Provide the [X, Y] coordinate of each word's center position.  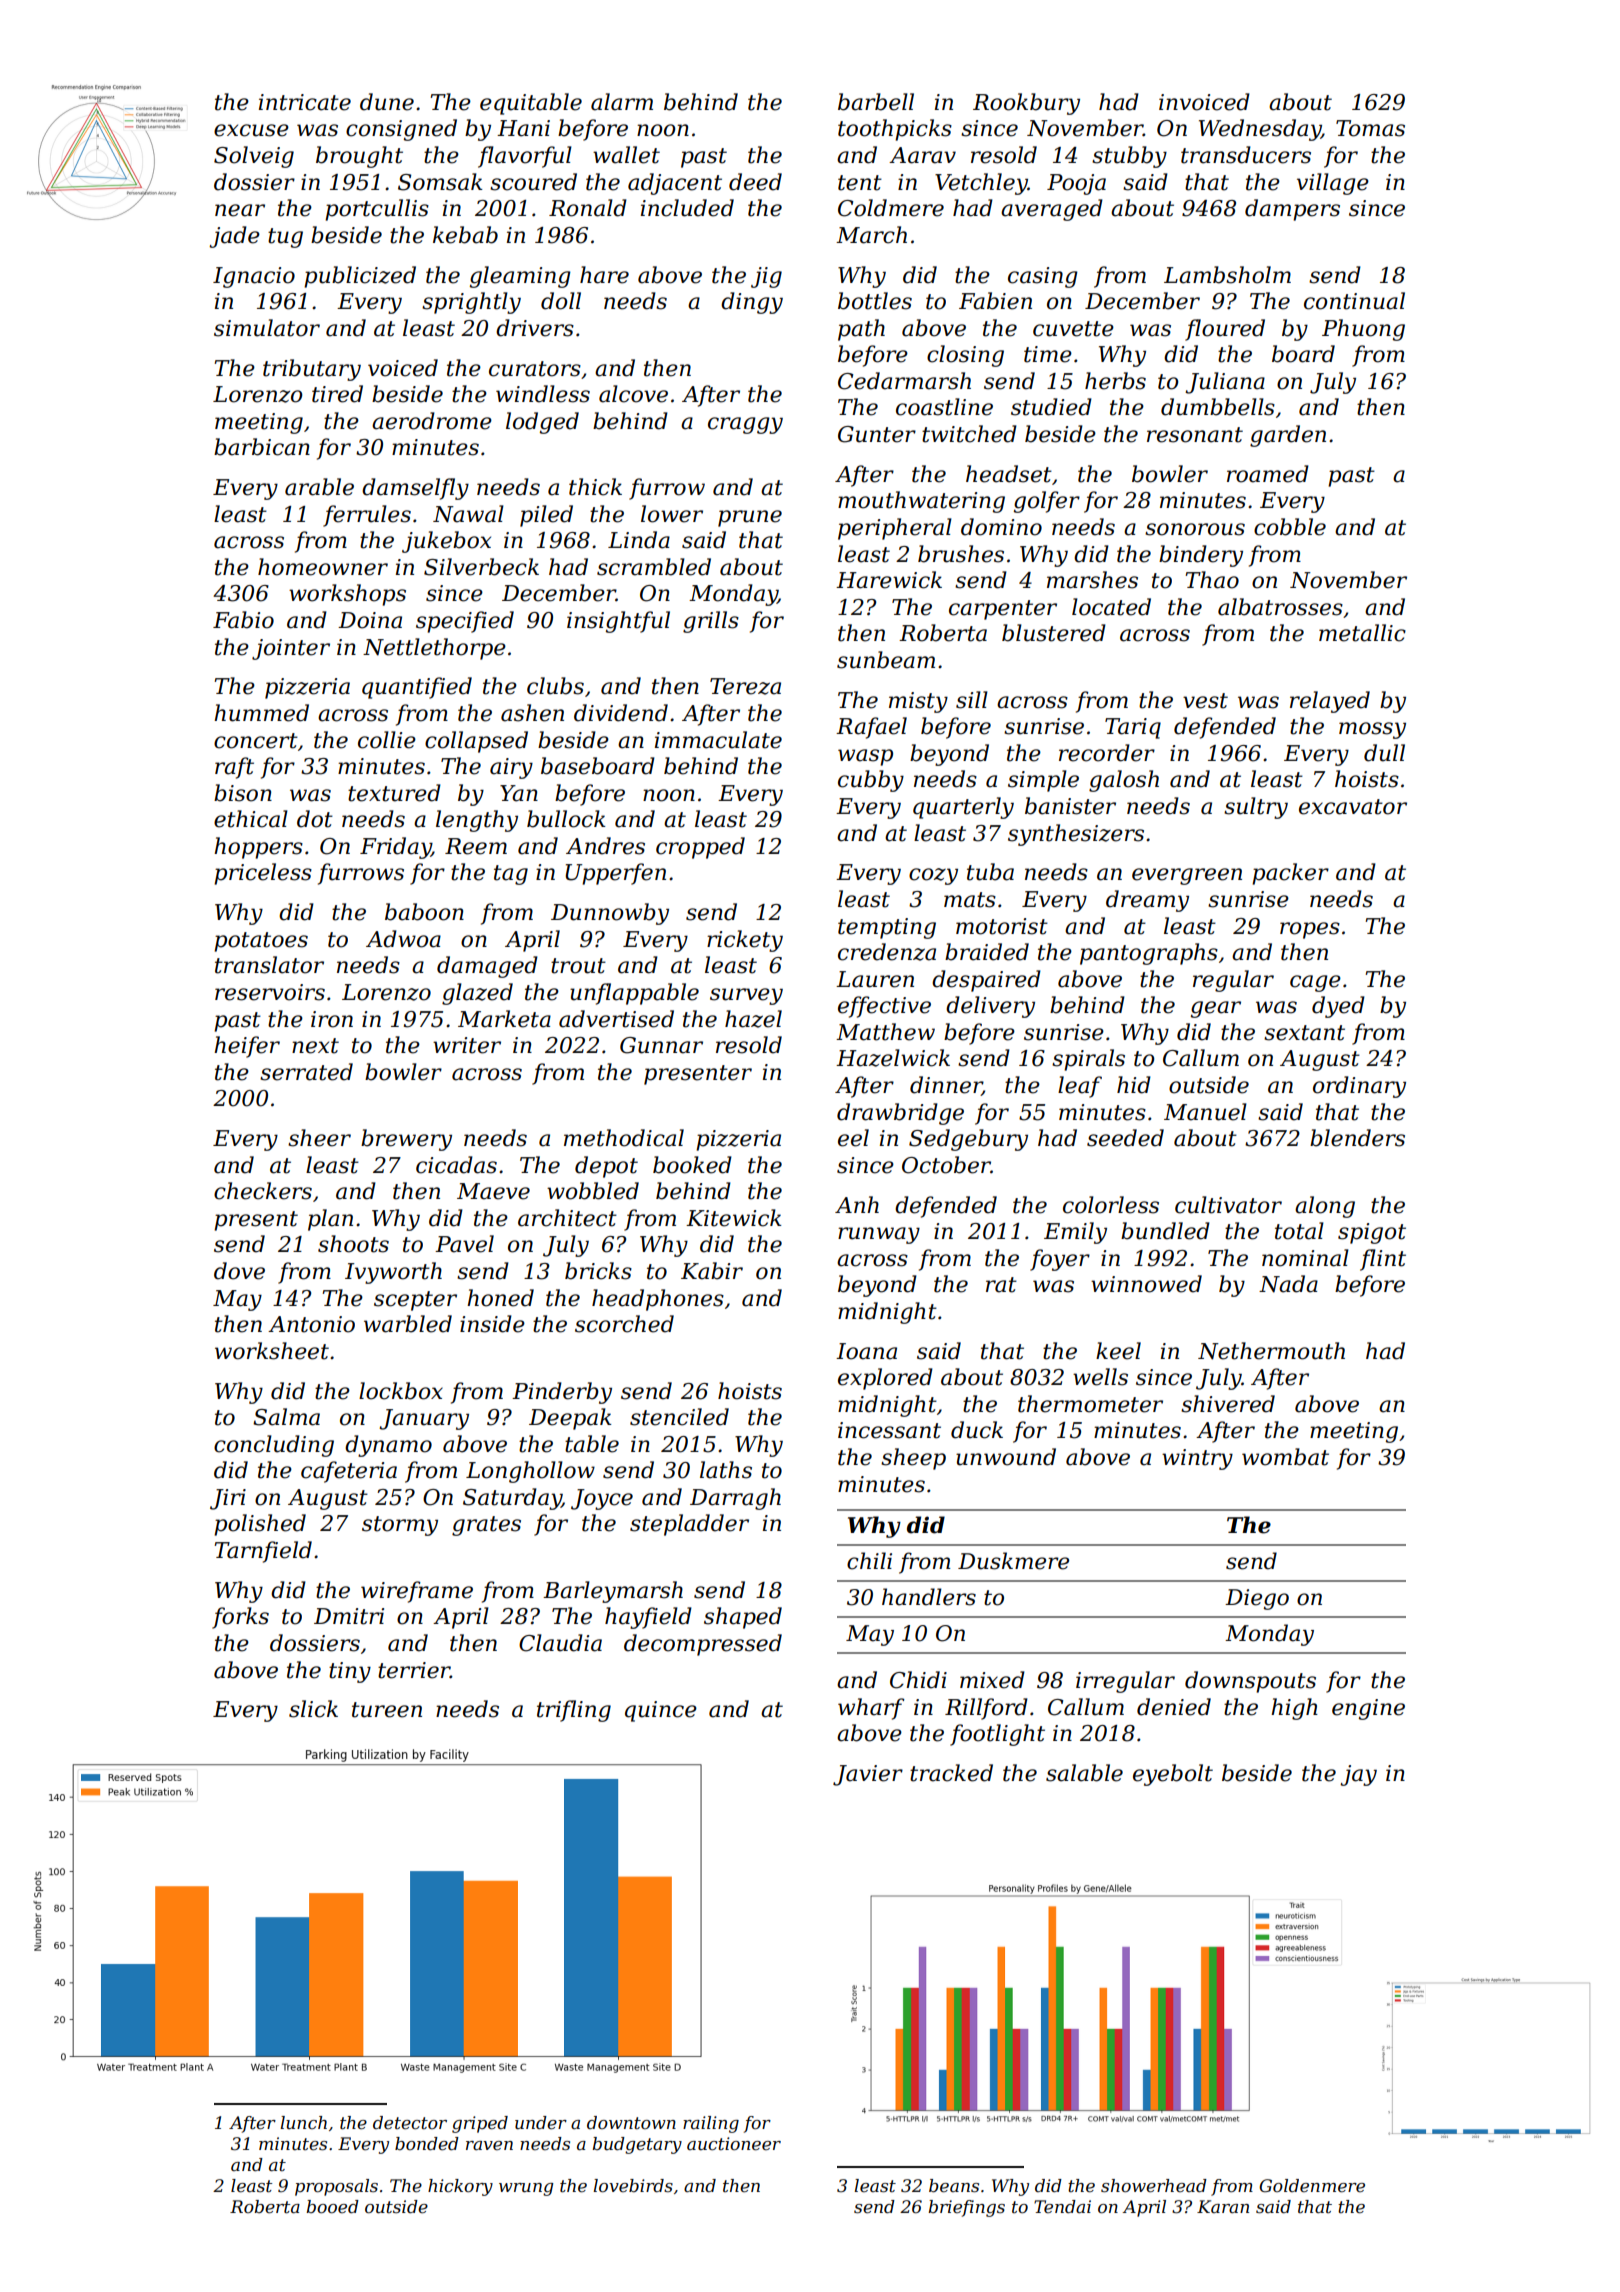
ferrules [367, 516]
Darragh [735, 1499]
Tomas [1370, 128]
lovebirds [633, 2185]
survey [746, 996]
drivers [535, 328]
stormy [400, 1526]
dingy [752, 303]
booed [332, 2206]
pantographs [1149, 954]
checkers [263, 1191]
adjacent [675, 184]
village [1333, 184]
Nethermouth [1271, 1351]
